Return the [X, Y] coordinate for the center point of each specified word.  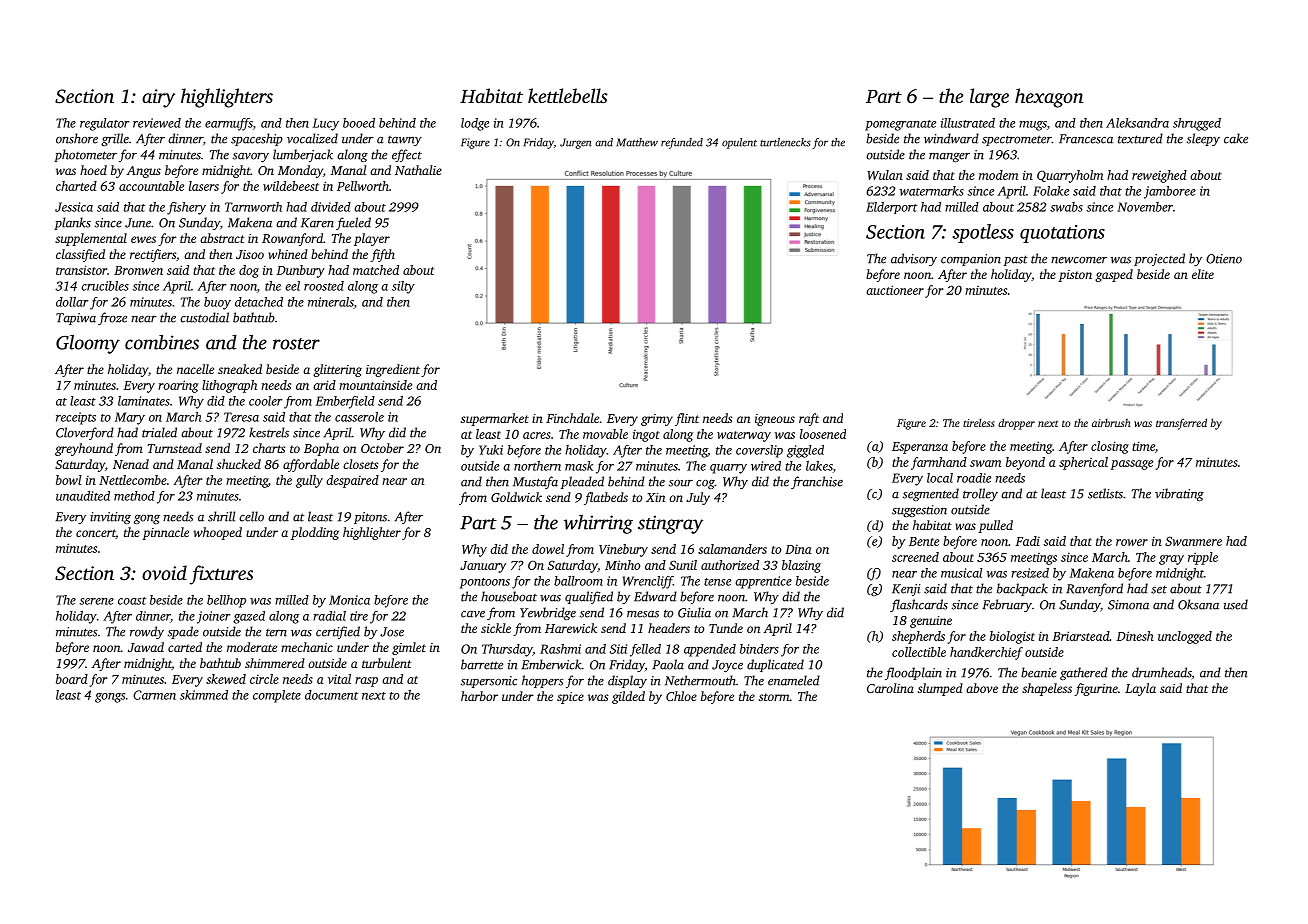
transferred [1181, 424]
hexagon [1049, 98]
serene [96, 601]
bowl [69, 480]
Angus [143, 172]
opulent [739, 143]
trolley [980, 494]
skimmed [204, 695]
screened [915, 557]
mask [579, 466]
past [1016, 260]
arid [324, 385]
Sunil [683, 565]
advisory [914, 259]
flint [687, 419]
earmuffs [229, 124]
